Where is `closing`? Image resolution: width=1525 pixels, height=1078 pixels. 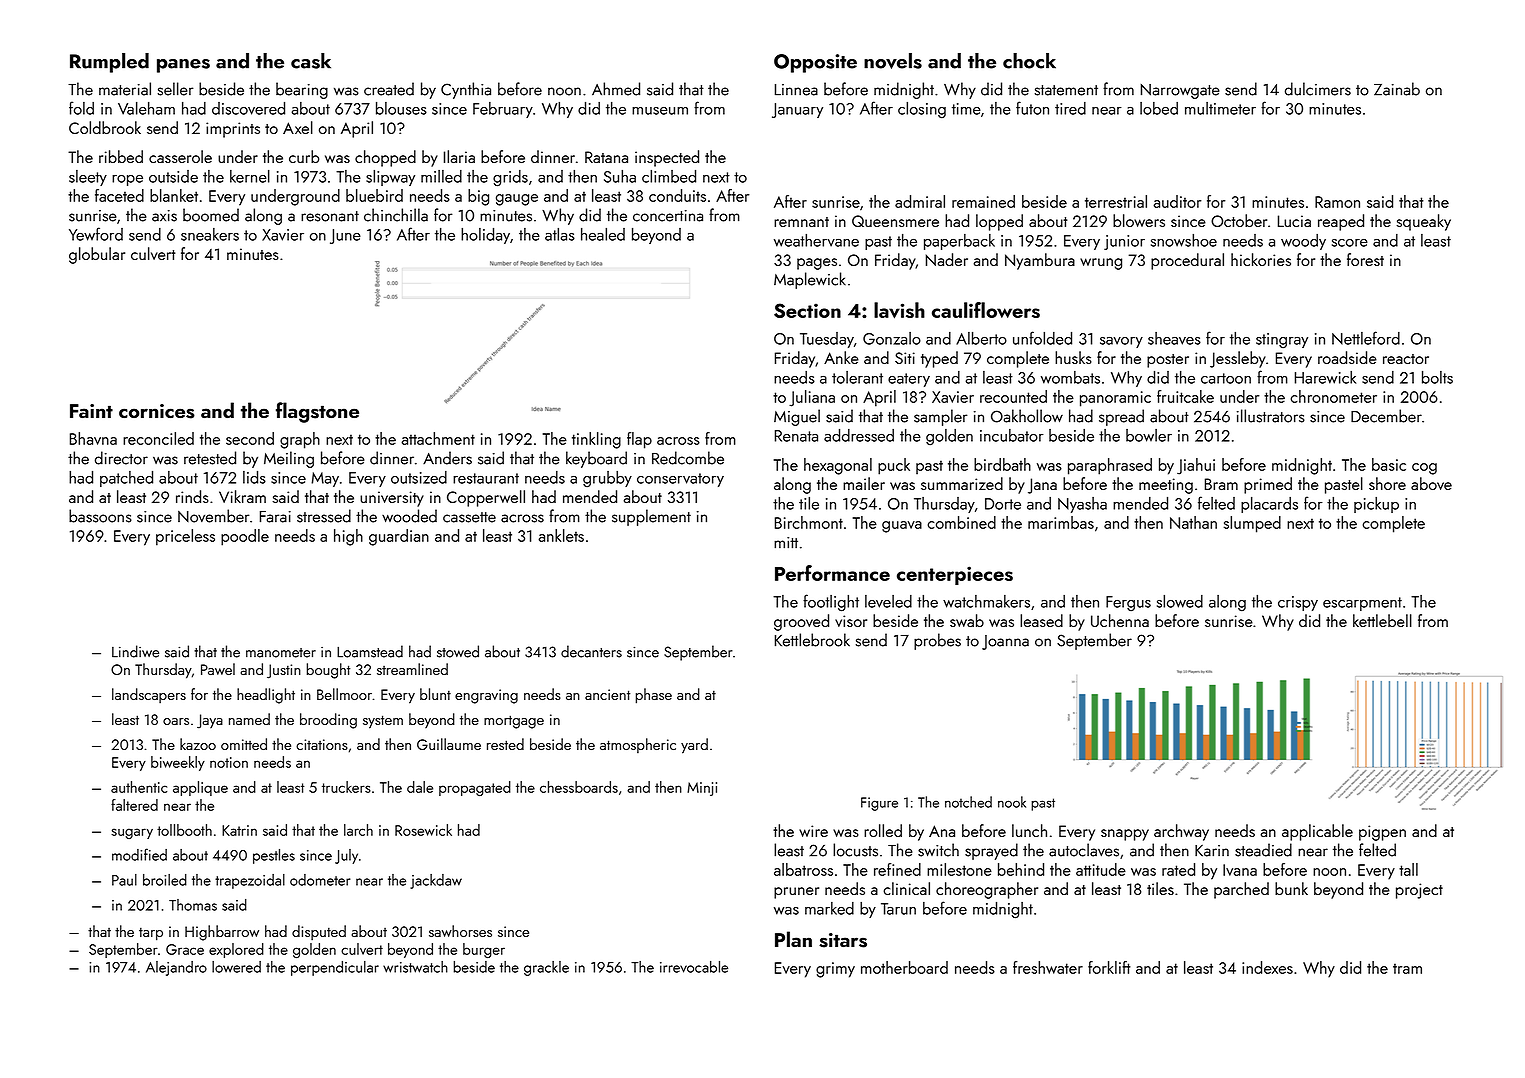 closing is located at coordinates (922, 110).
